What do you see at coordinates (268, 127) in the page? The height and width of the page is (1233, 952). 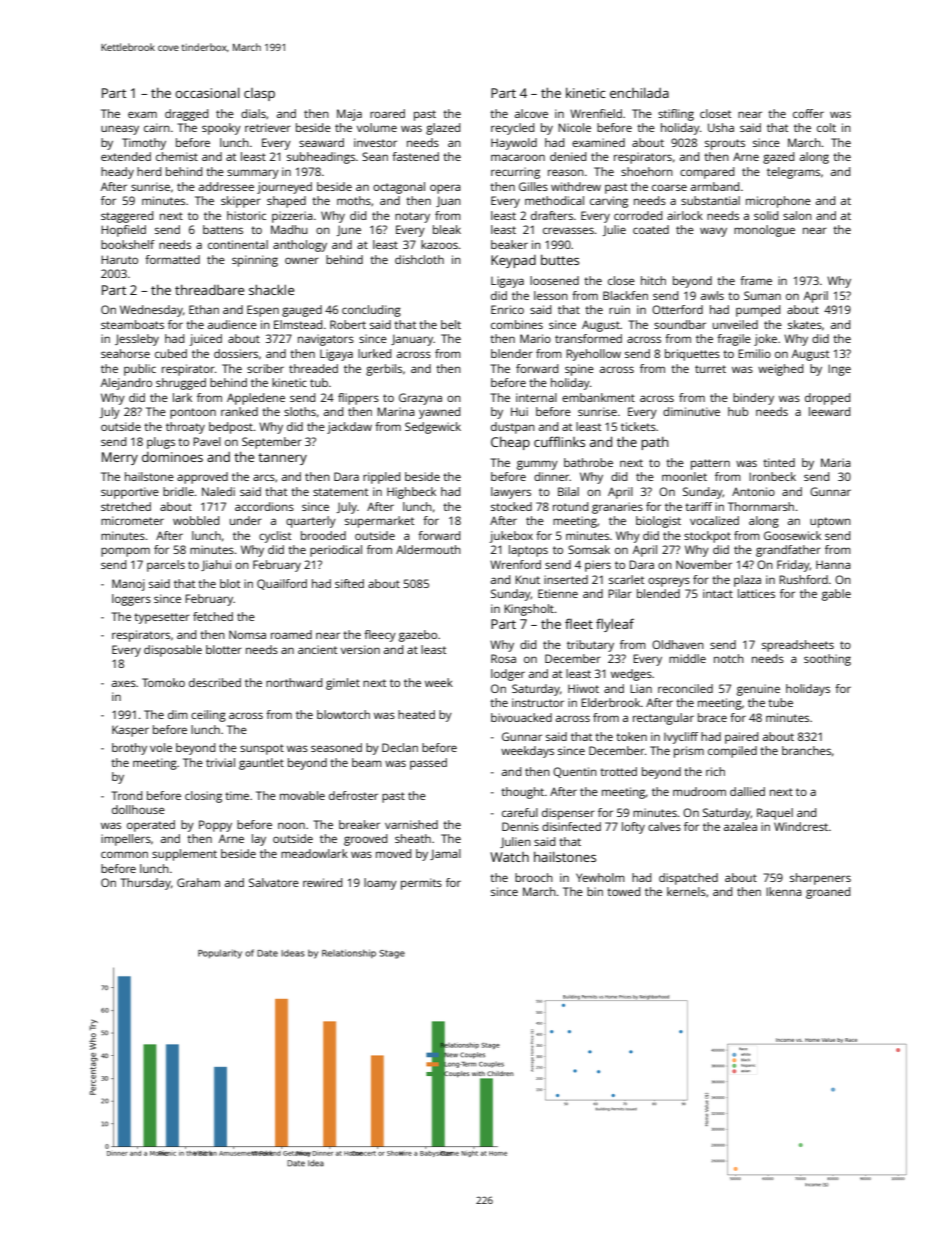 I see `retriever` at bounding box center [268, 127].
